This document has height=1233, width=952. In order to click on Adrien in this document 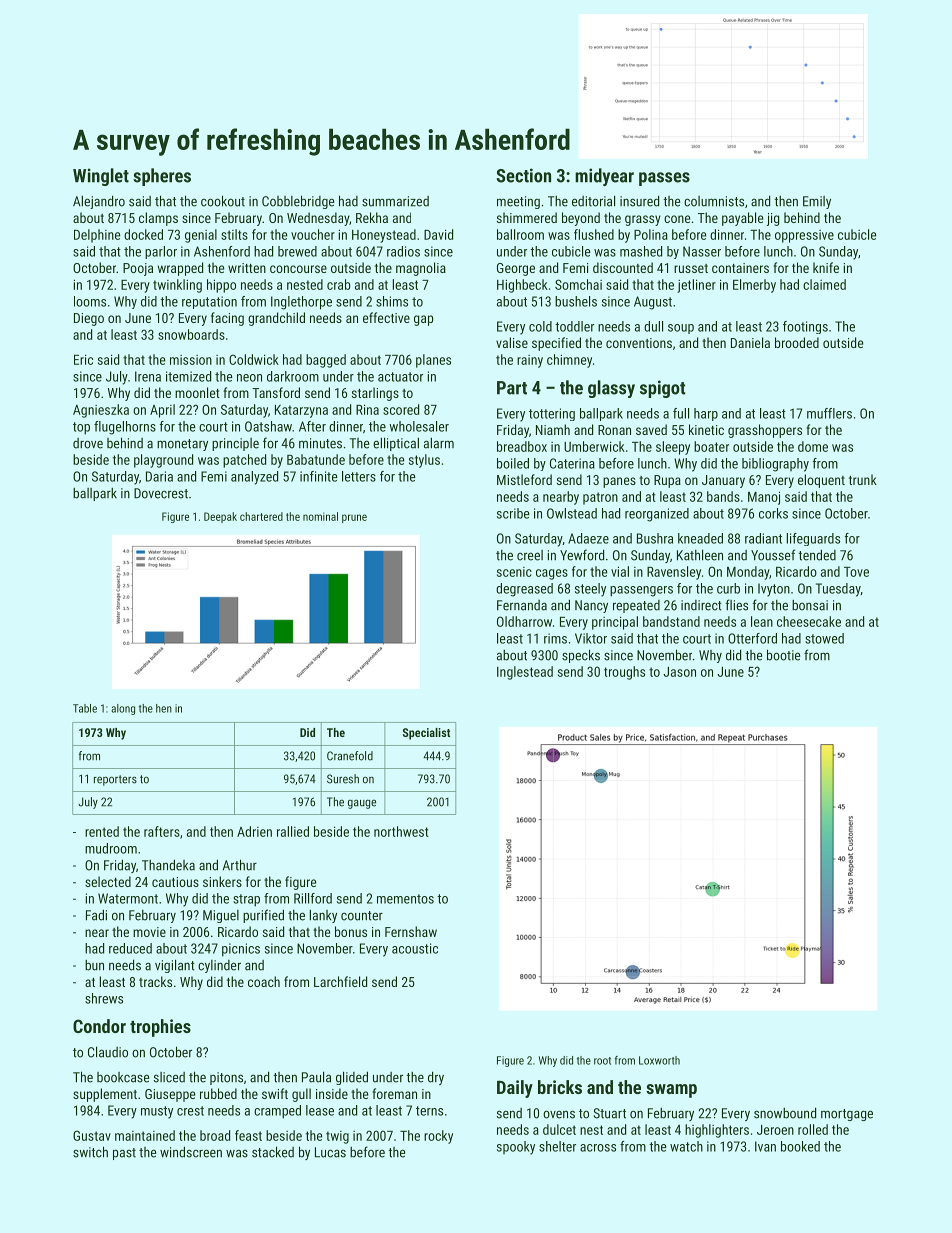, I will do `click(254, 831)`.
